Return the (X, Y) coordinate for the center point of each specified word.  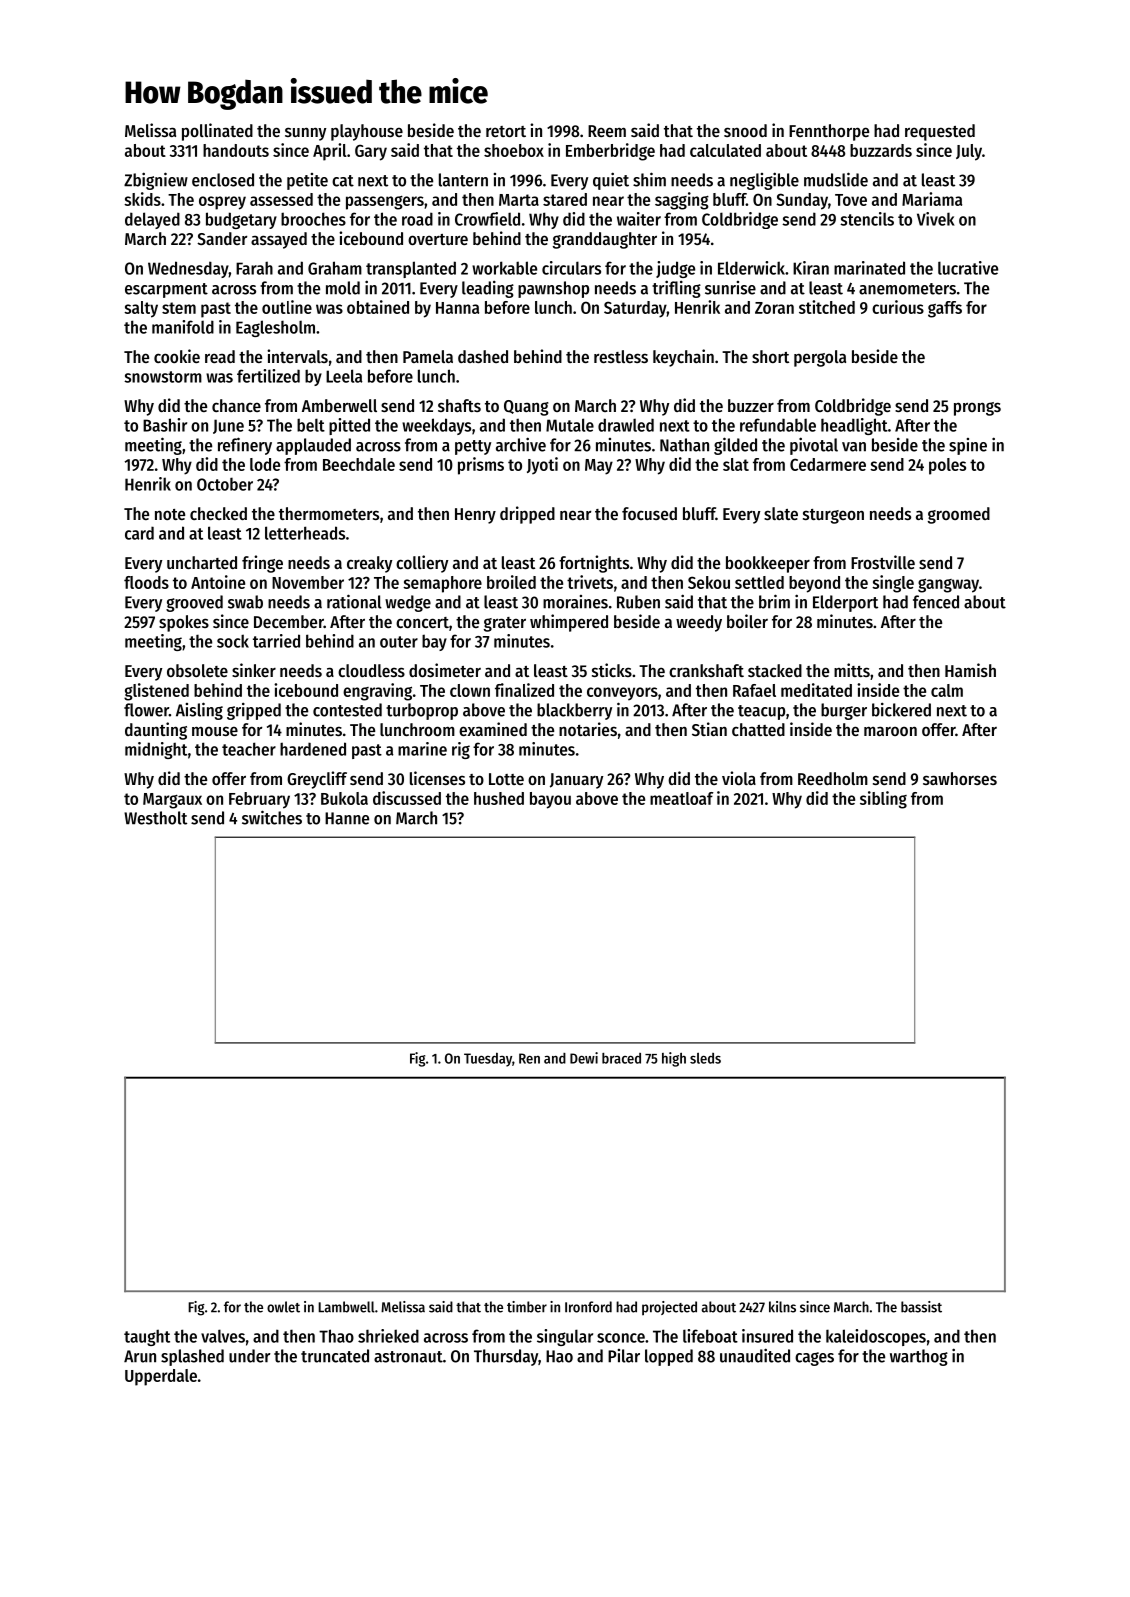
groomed (959, 515)
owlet (283, 1307)
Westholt (155, 818)
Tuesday (488, 1059)
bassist (921, 1307)
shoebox (514, 150)
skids (142, 199)
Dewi (584, 1058)
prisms (481, 466)
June (228, 426)
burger (844, 711)
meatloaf (682, 798)
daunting (156, 731)
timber (527, 1307)
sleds (705, 1058)
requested (940, 132)
